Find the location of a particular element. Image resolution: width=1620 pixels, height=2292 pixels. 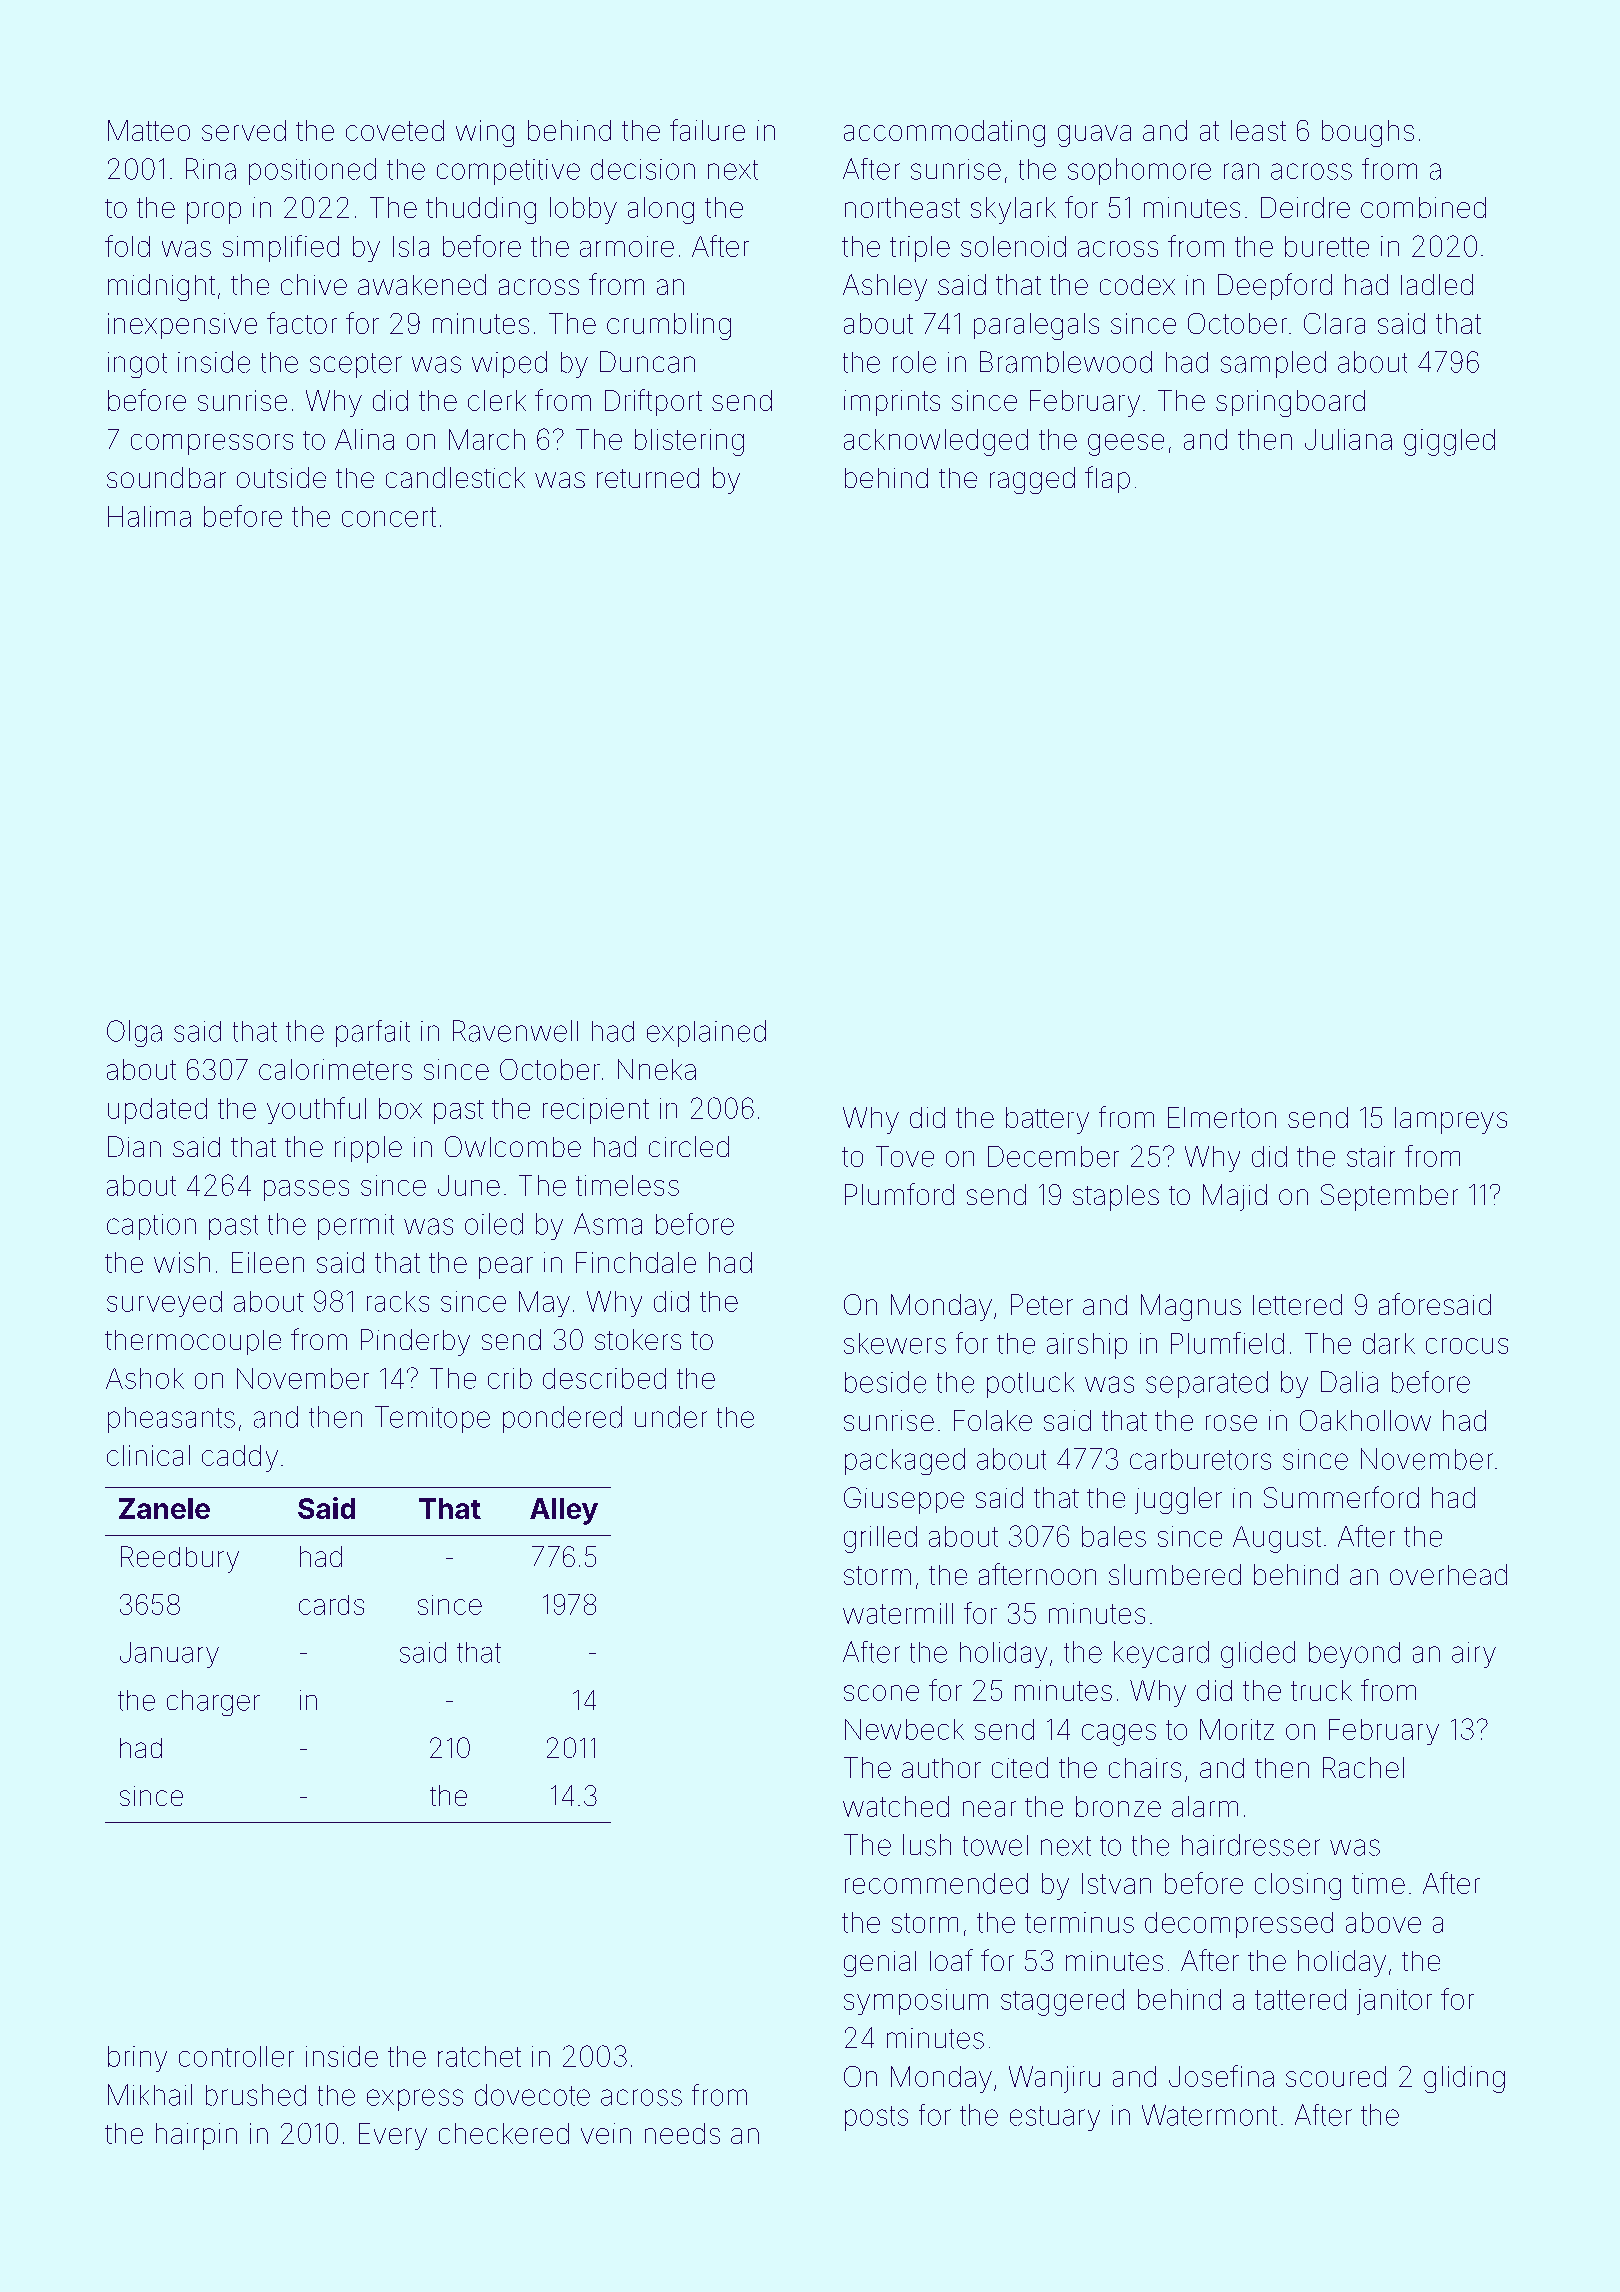

returned is located at coordinates (648, 478).
